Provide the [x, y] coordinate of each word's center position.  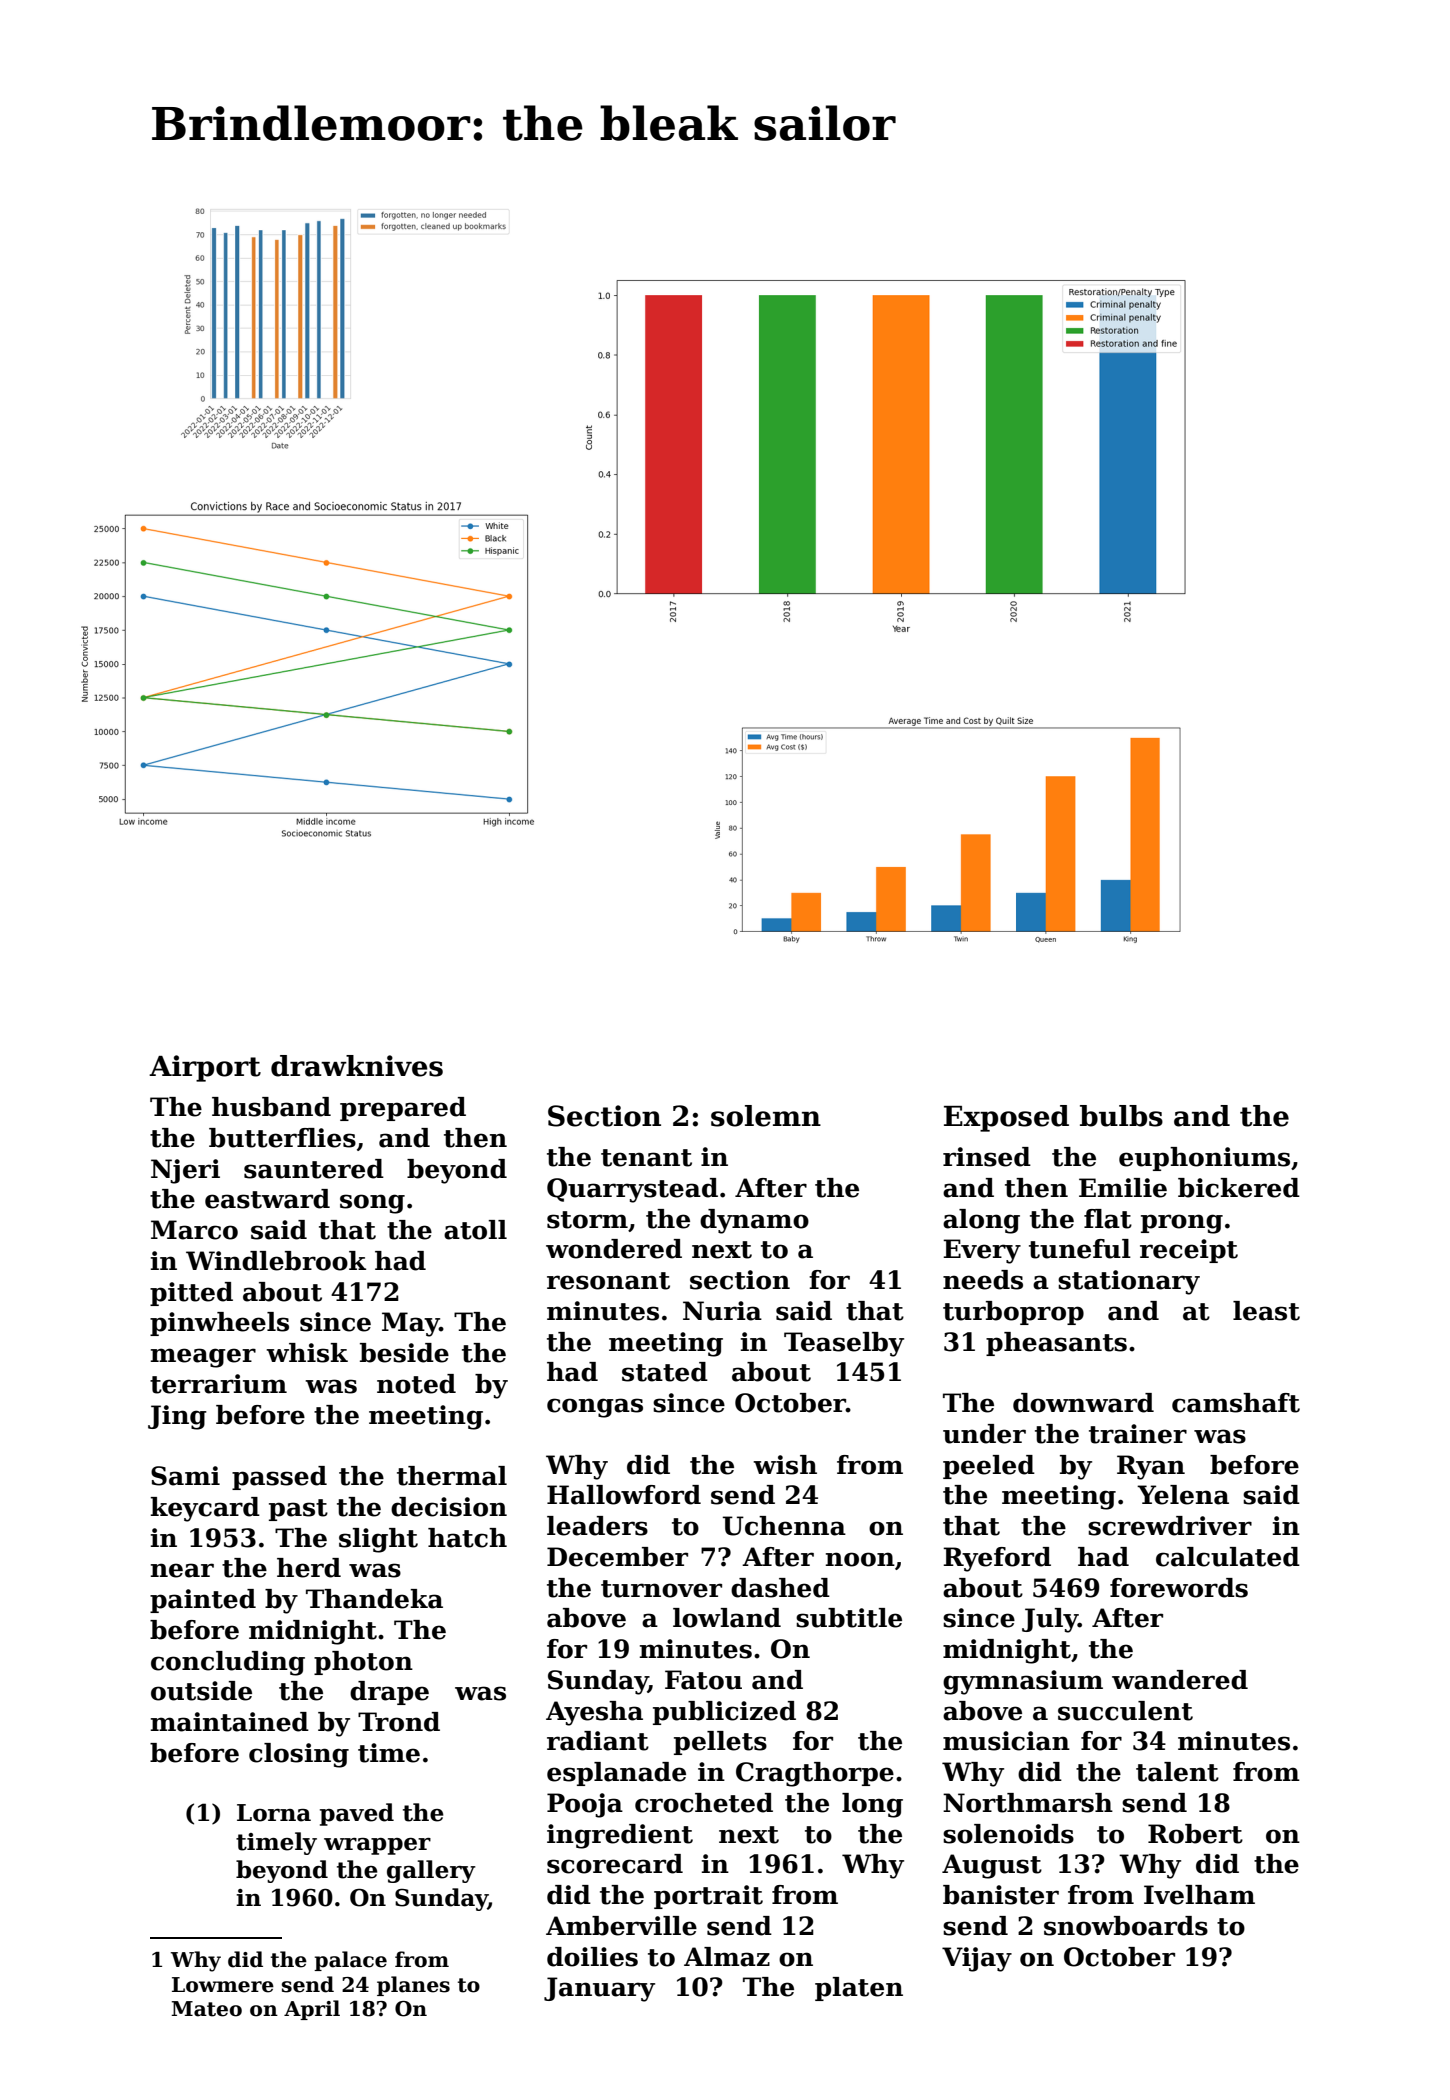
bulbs [1121, 1116]
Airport [205, 1068]
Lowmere [223, 1985]
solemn [766, 1116]
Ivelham [1199, 1895]
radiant [598, 1741]
